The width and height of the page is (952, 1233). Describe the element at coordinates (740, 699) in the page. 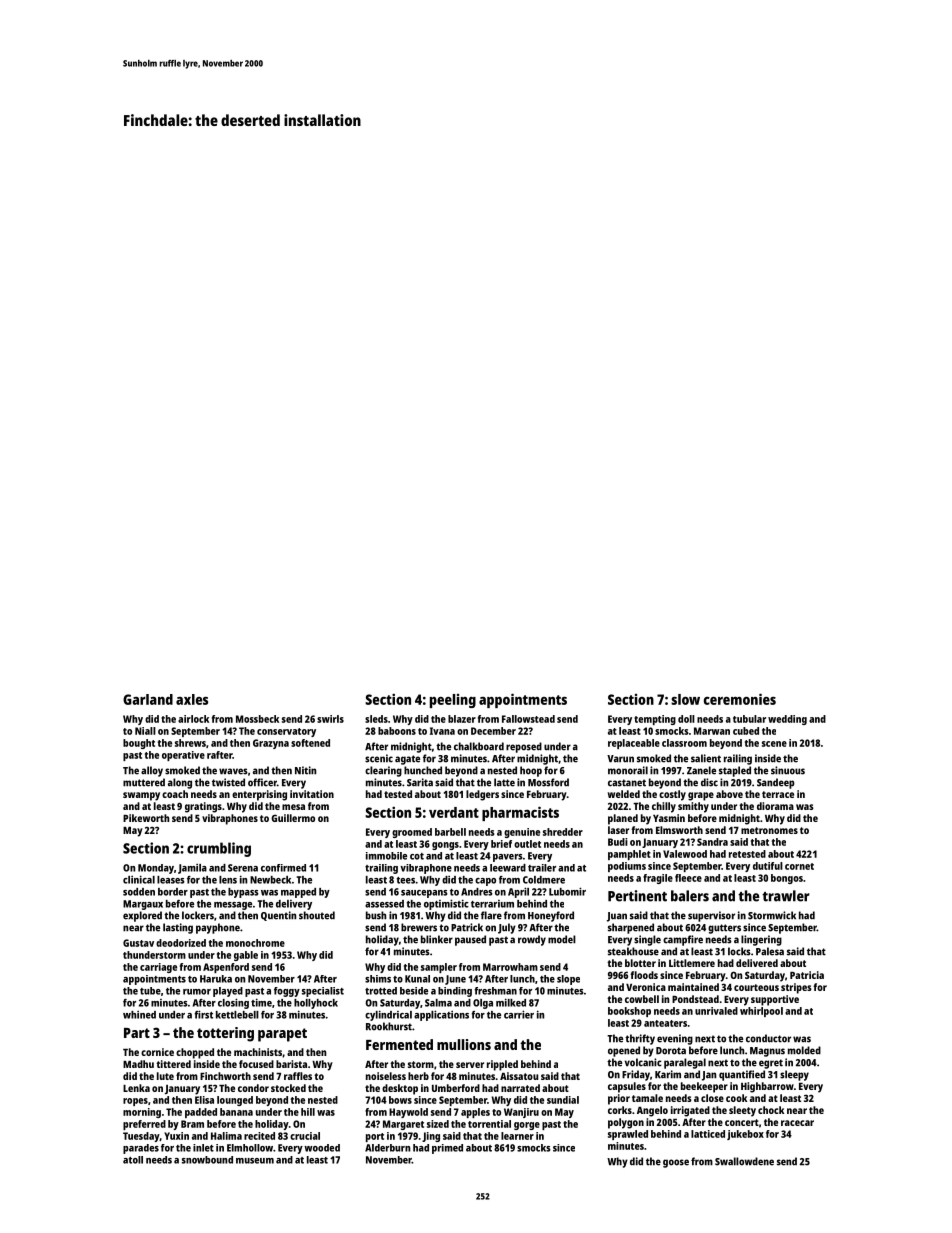

I see `ceremonies` at that location.
